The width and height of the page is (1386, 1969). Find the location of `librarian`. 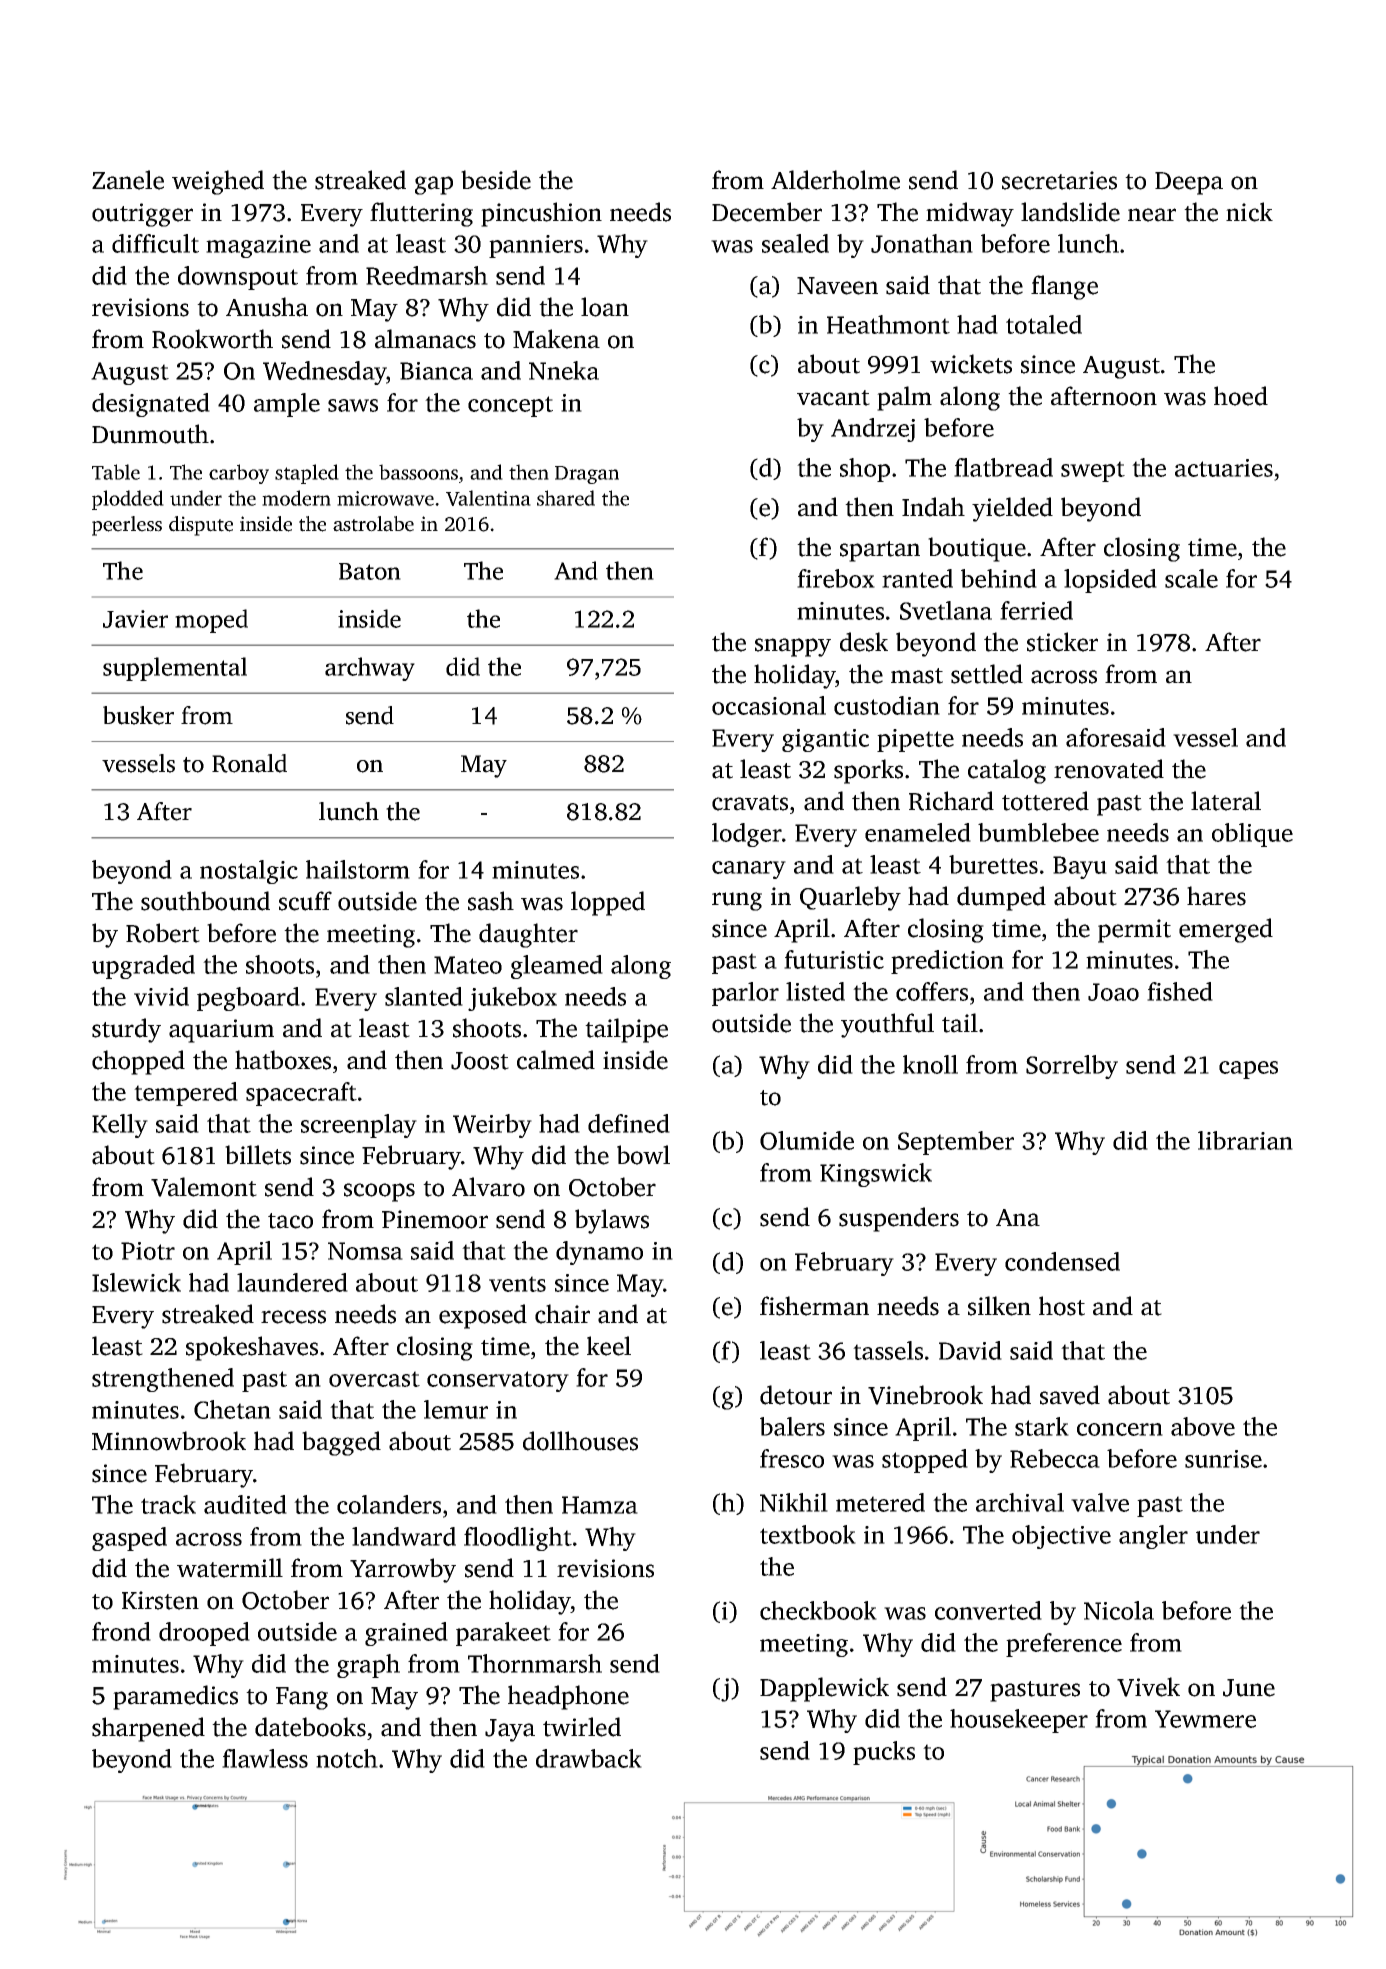

librarian is located at coordinates (1245, 1140).
